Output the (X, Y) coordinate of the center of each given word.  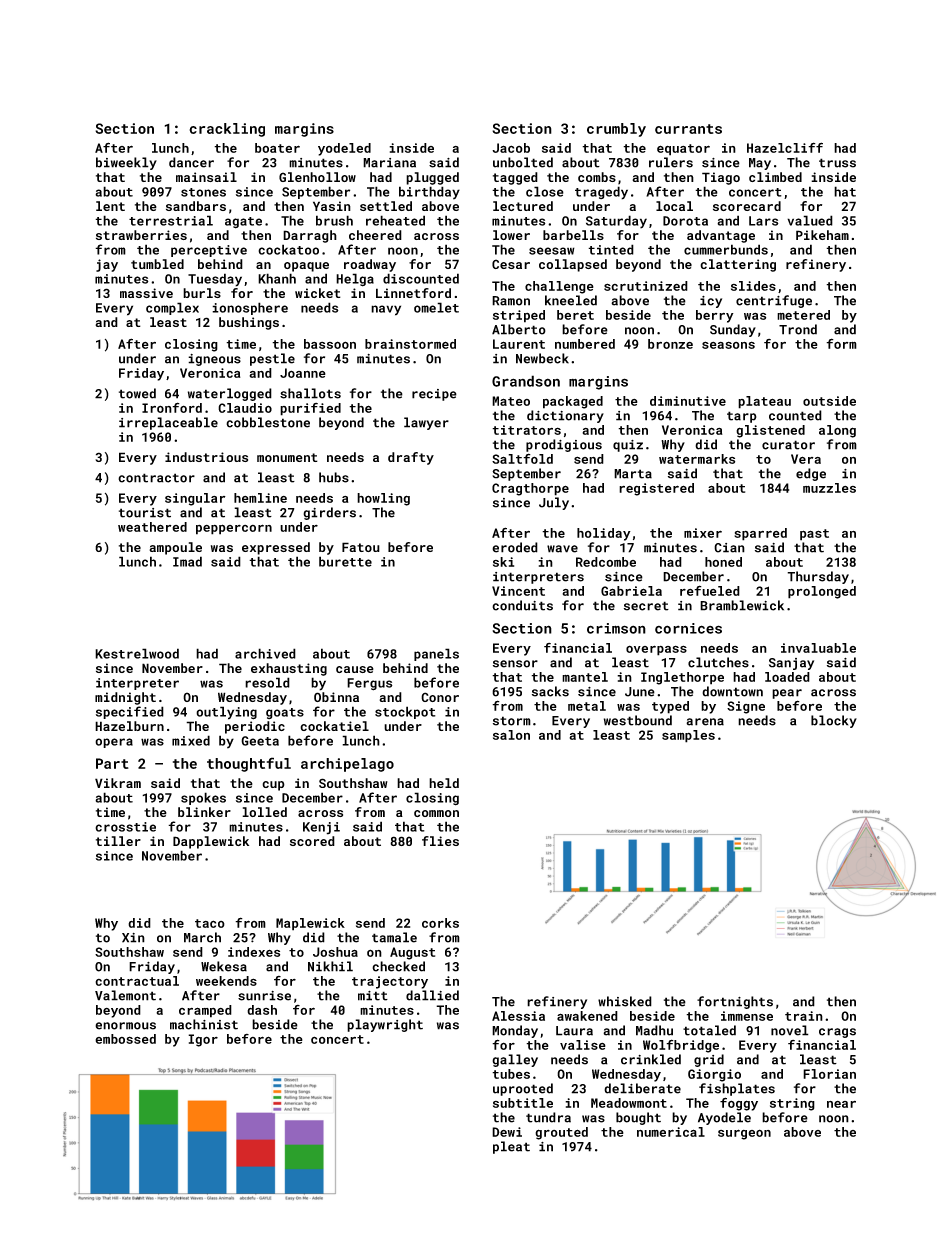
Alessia (518, 1016)
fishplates (737, 1089)
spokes (203, 798)
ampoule (175, 548)
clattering (738, 265)
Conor (440, 697)
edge (811, 474)
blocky (834, 721)
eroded (515, 547)
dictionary (565, 416)
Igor (203, 1040)
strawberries (141, 235)
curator (788, 445)
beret (575, 315)
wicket (318, 293)
